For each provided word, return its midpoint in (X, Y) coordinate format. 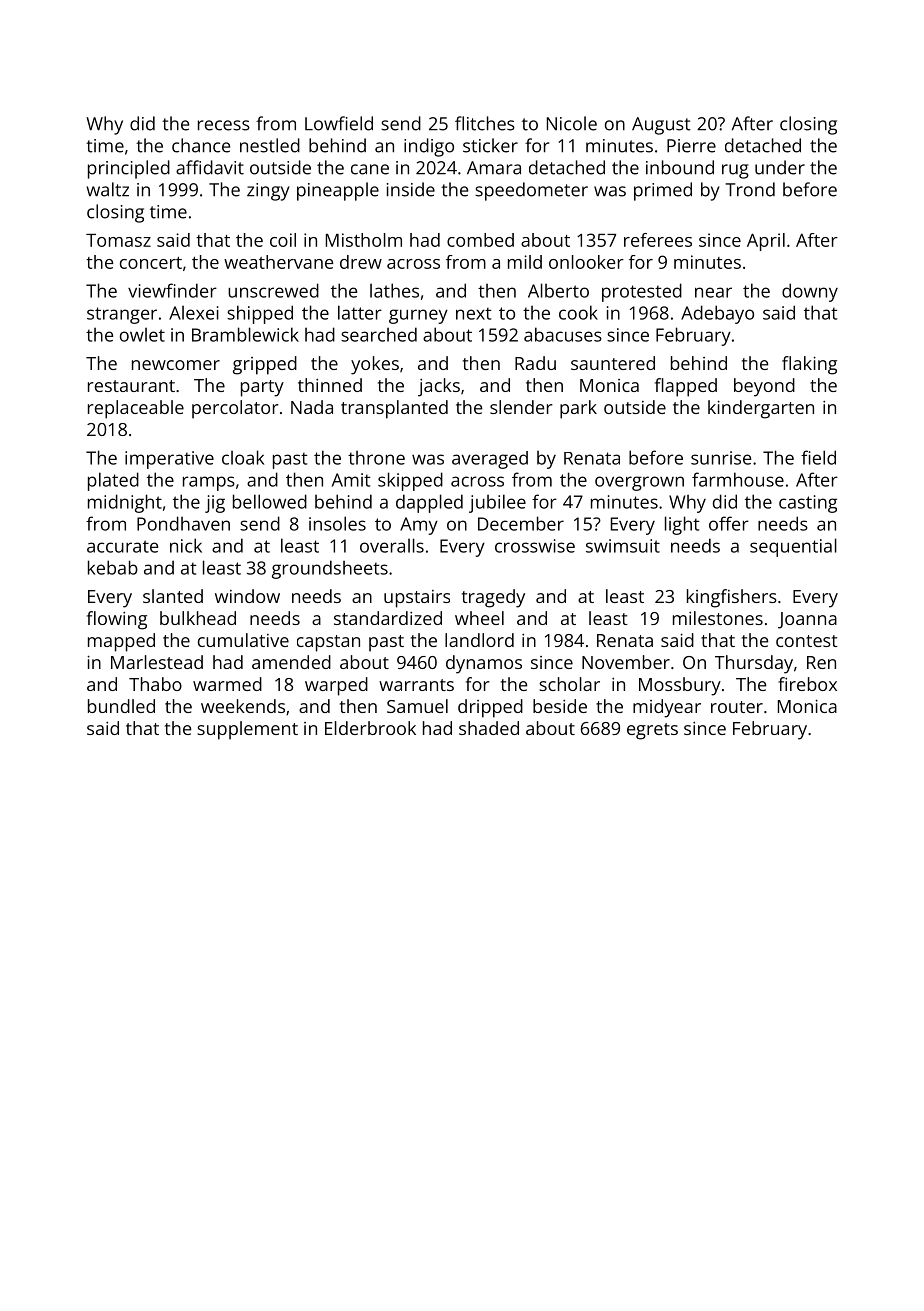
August (661, 126)
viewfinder (172, 290)
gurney (418, 316)
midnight (125, 503)
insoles (337, 523)
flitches (485, 123)
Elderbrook (370, 728)
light (682, 525)
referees (658, 240)
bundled (121, 706)
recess (224, 125)
